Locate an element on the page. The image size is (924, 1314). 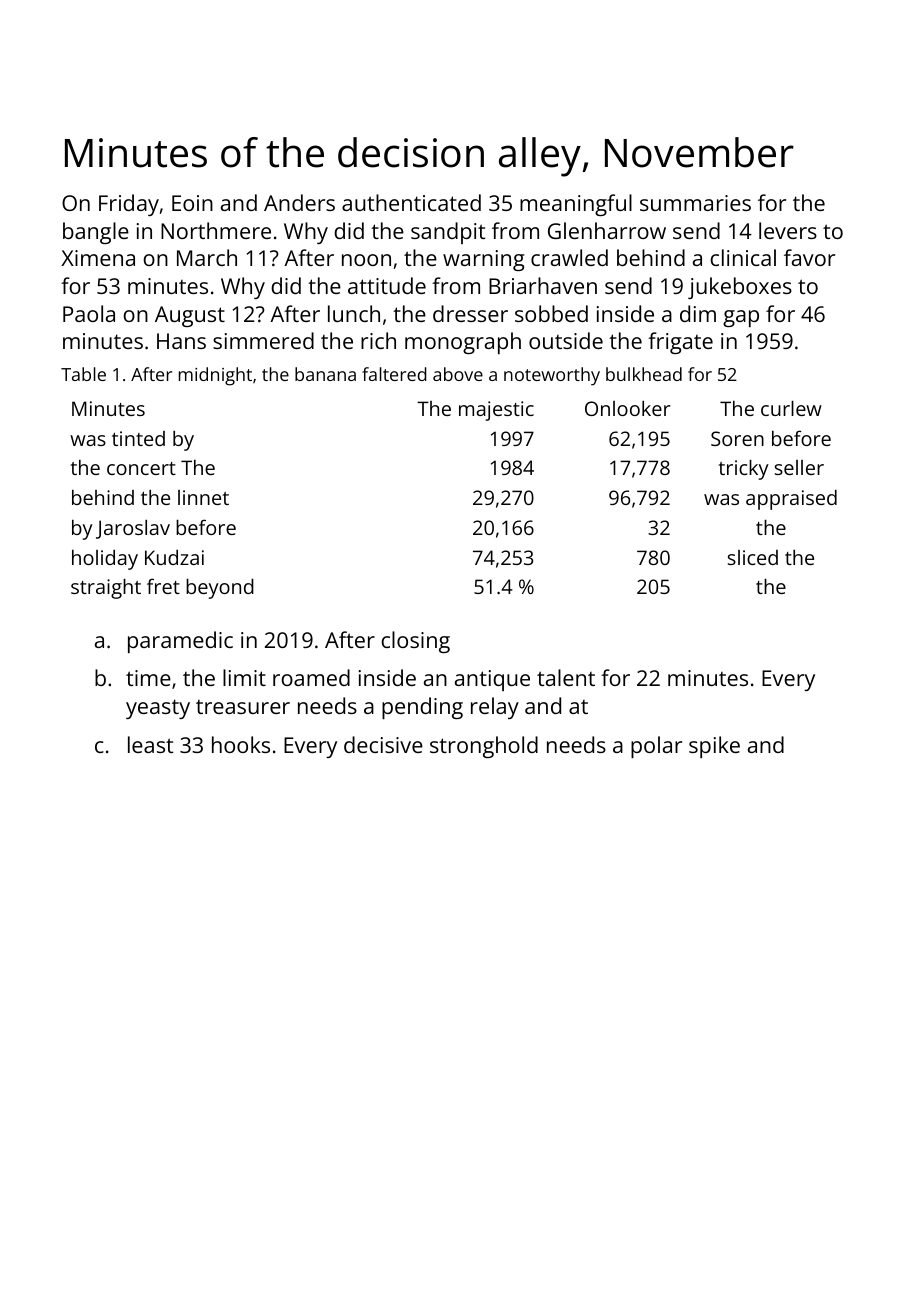
straight is located at coordinates (106, 589).
